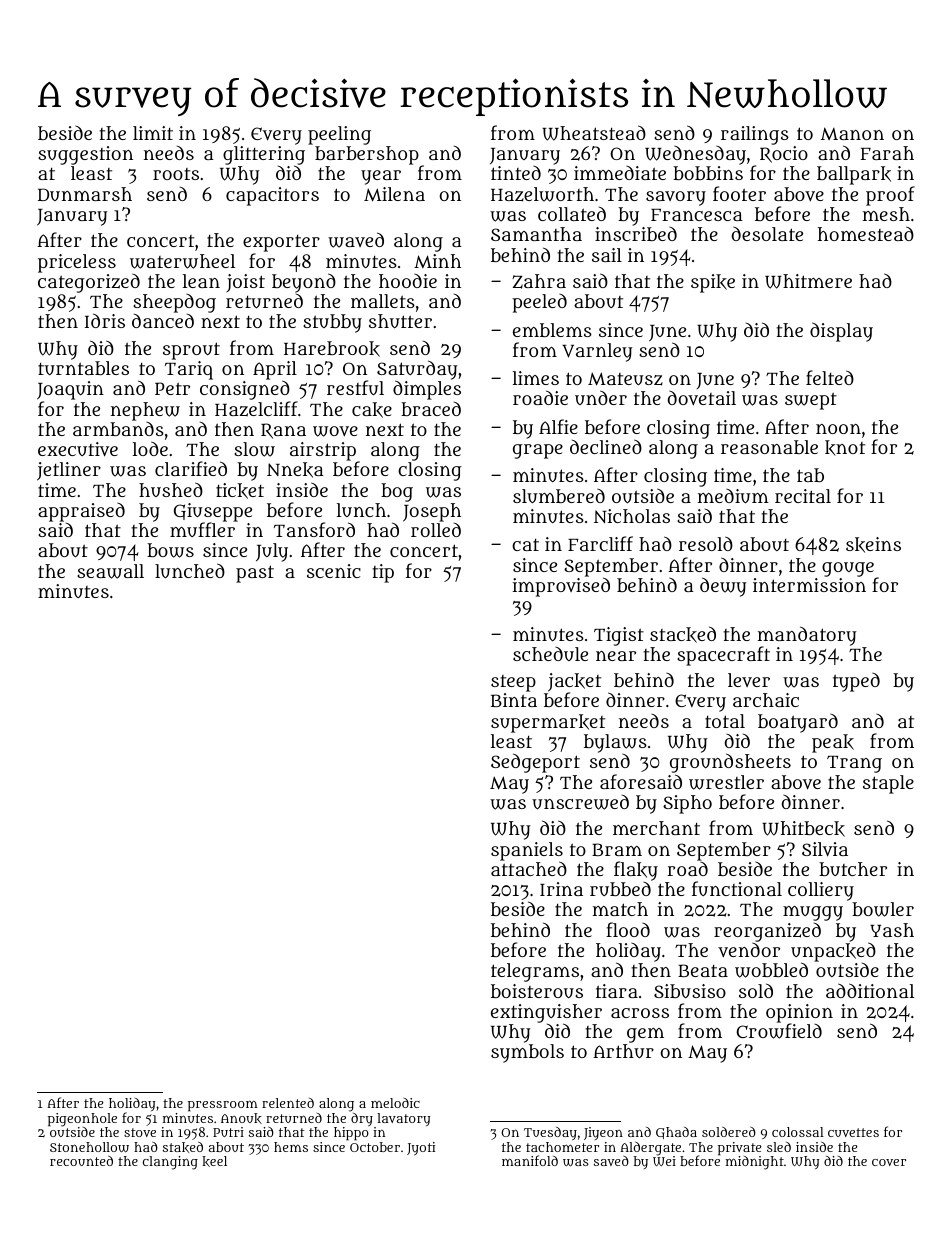 This document has height=1233, width=952. What do you see at coordinates (572, 214) in the document?
I see `collated` at bounding box center [572, 214].
